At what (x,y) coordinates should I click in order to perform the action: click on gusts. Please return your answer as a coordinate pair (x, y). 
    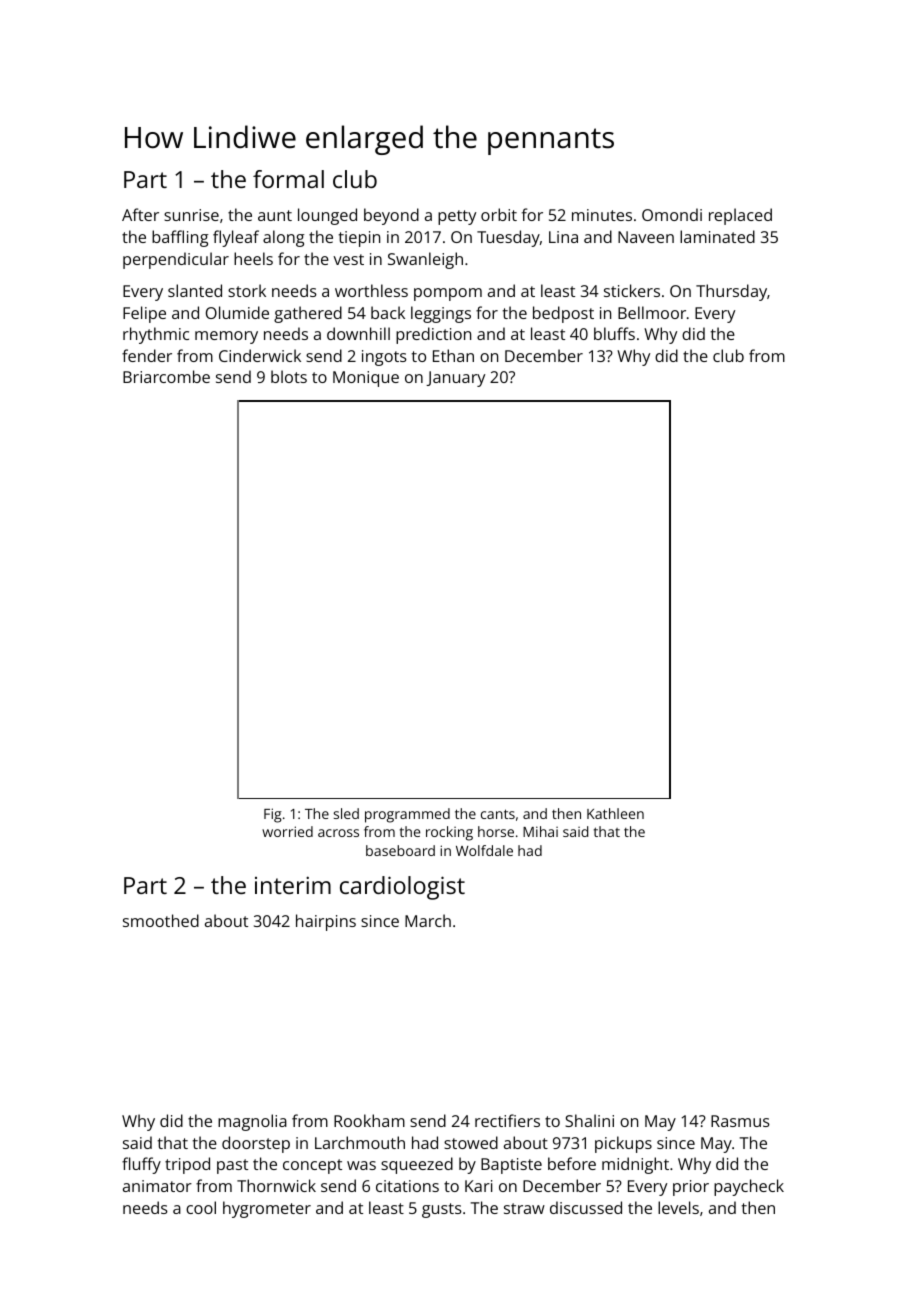
    Looking at the image, I should click on (442, 1210).
